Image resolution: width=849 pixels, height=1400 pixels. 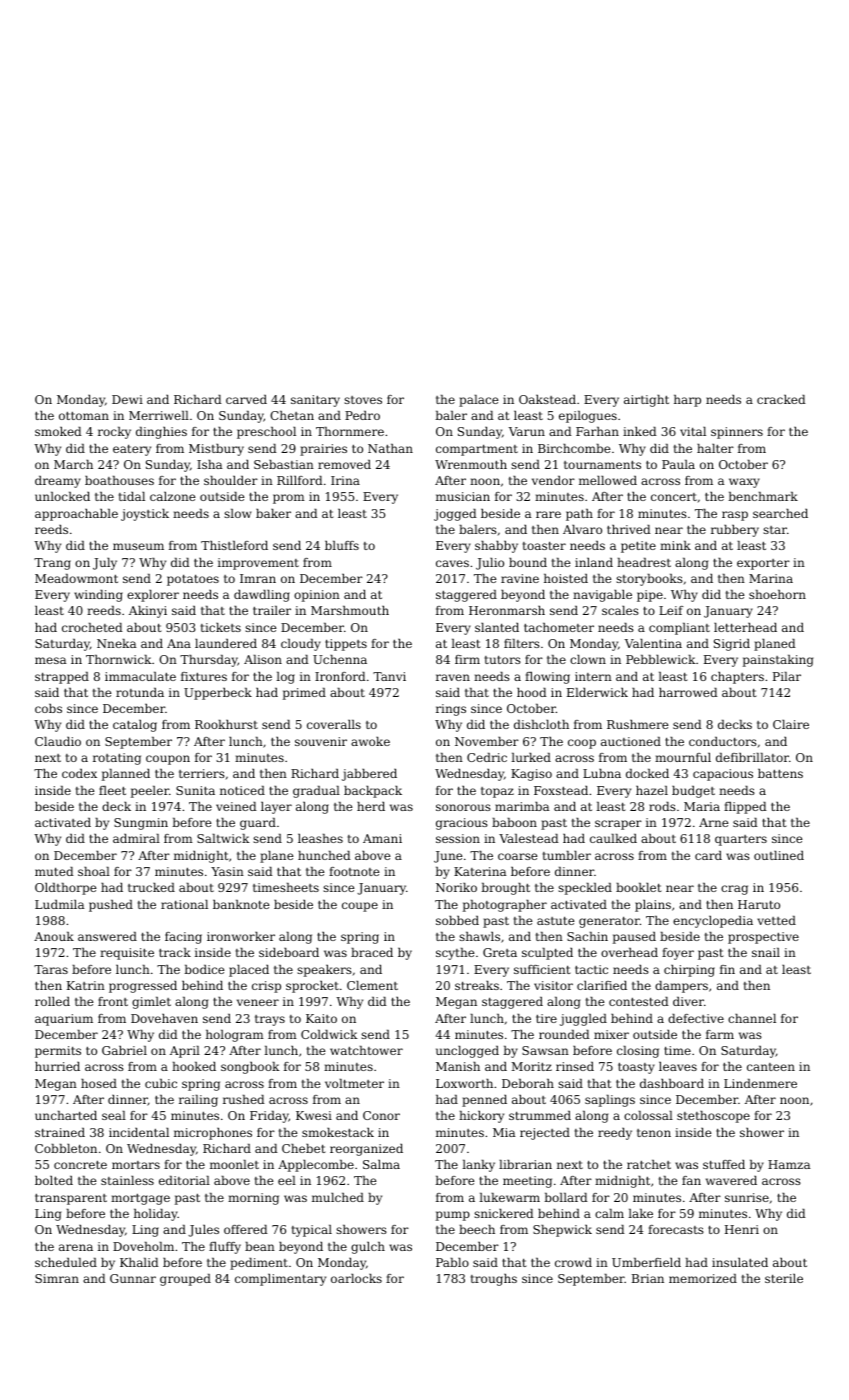 What do you see at coordinates (381, 1164) in the screenshot?
I see `Salma` at bounding box center [381, 1164].
